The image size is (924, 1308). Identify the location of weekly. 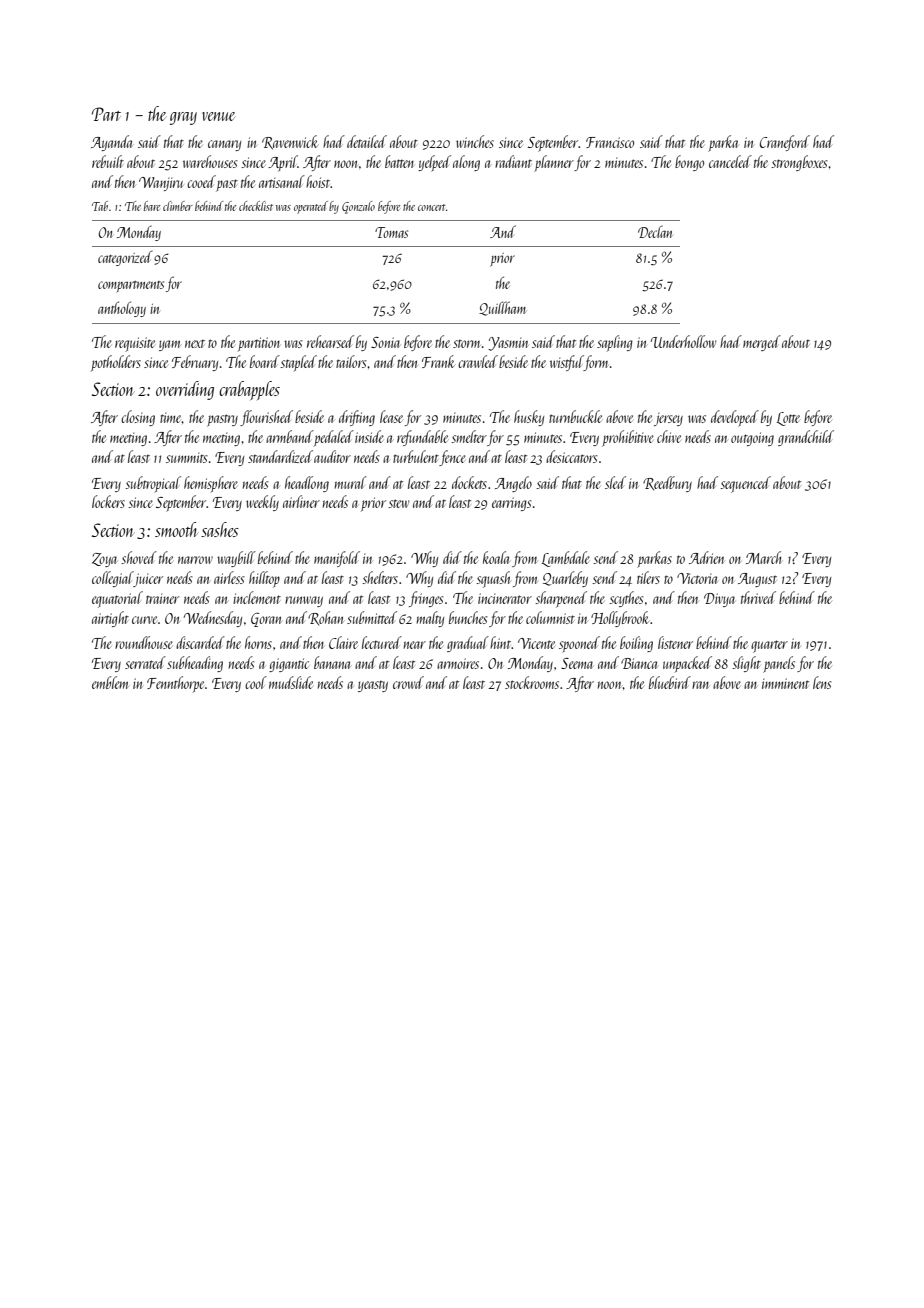
(262, 503).
